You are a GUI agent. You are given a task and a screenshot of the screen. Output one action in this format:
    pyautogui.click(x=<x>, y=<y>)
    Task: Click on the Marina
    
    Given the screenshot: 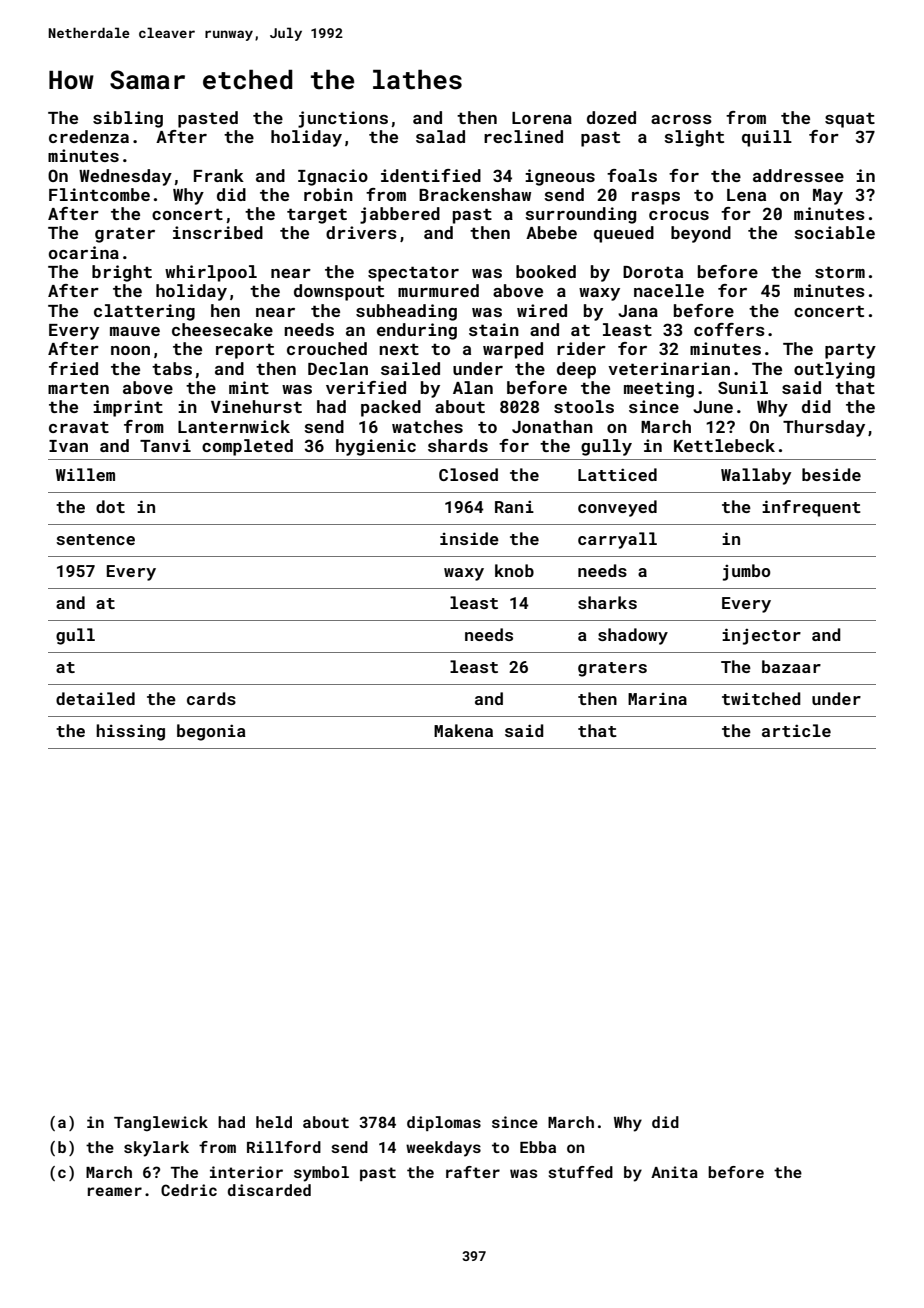 What is the action you would take?
    pyautogui.click(x=657, y=699)
